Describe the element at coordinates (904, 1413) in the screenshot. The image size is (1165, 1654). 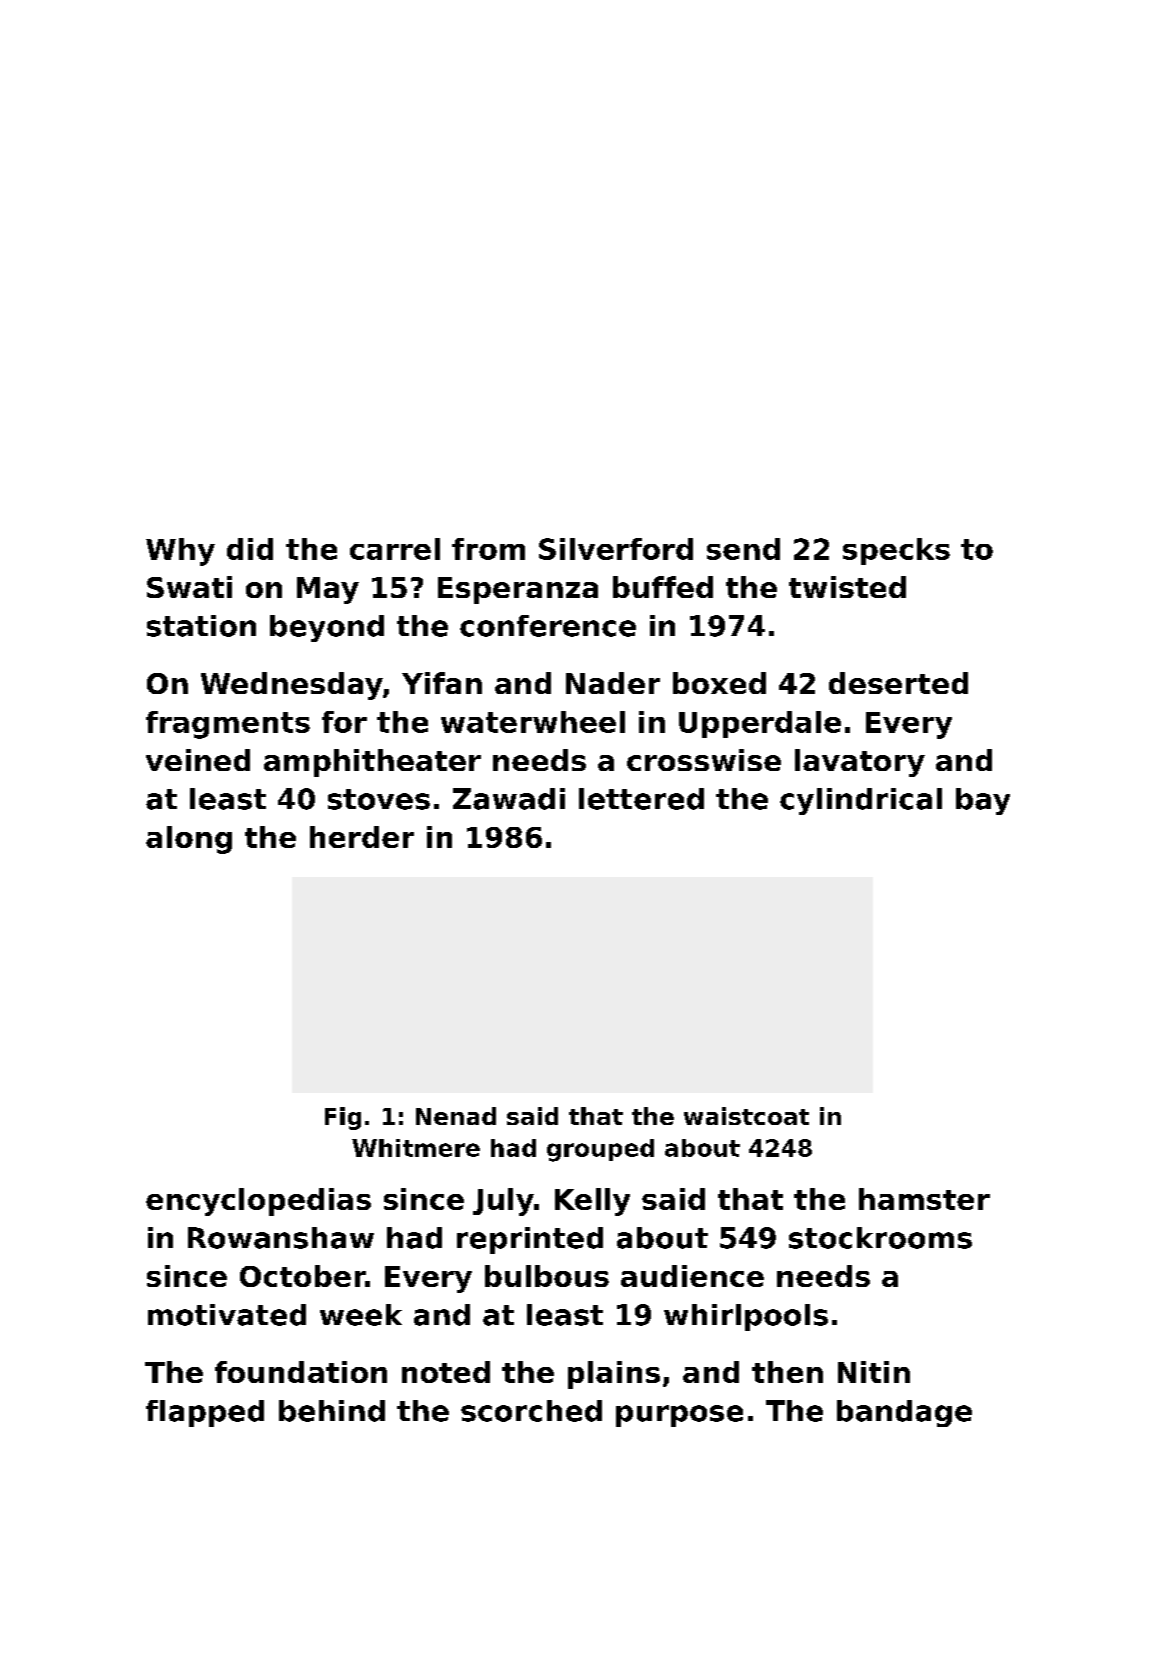
I see `bandage` at that location.
